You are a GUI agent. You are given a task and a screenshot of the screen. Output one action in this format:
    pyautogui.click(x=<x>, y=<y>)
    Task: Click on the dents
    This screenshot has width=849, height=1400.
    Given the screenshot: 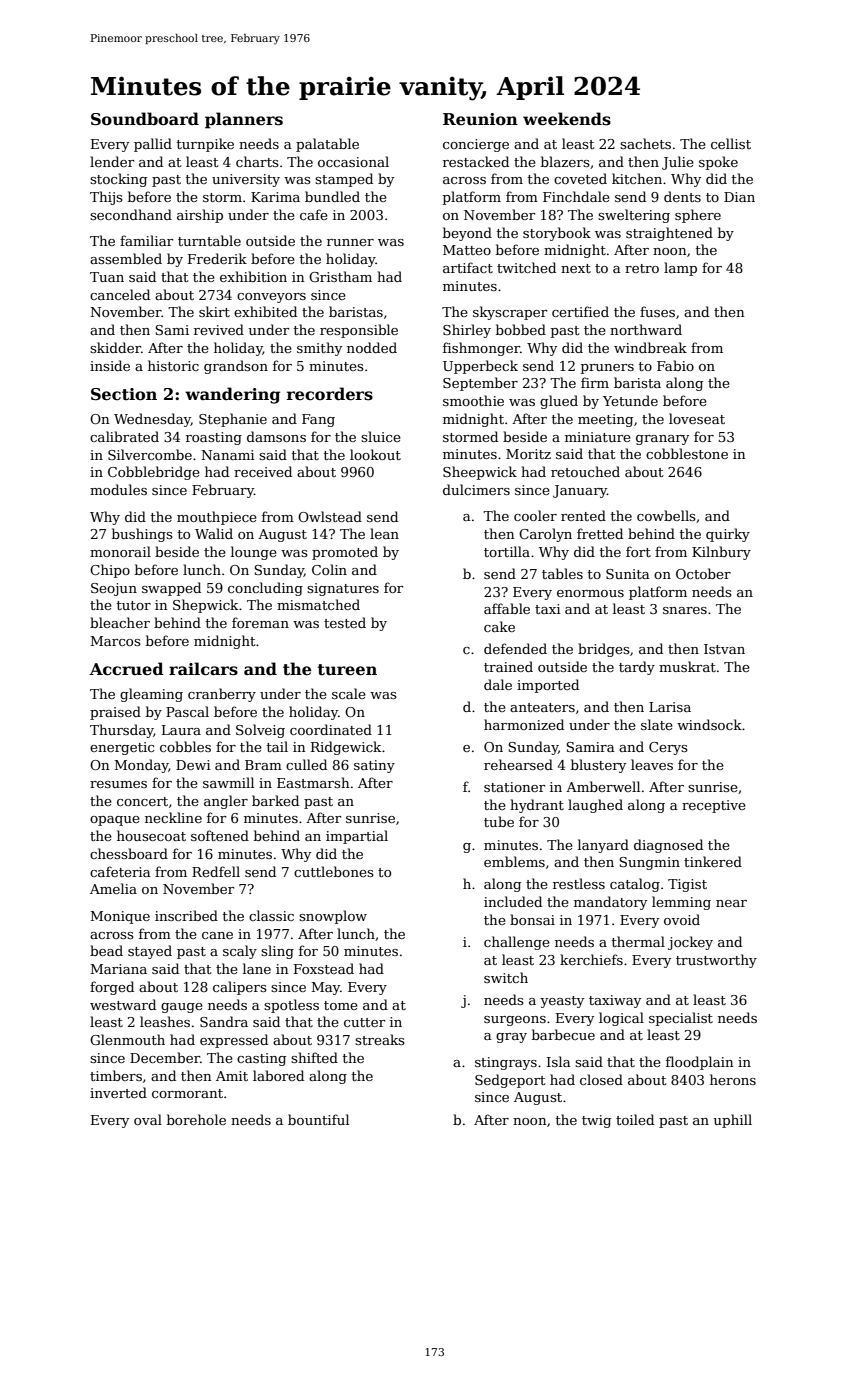 What is the action you would take?
    pyautogui.click(x=682, y=196)
